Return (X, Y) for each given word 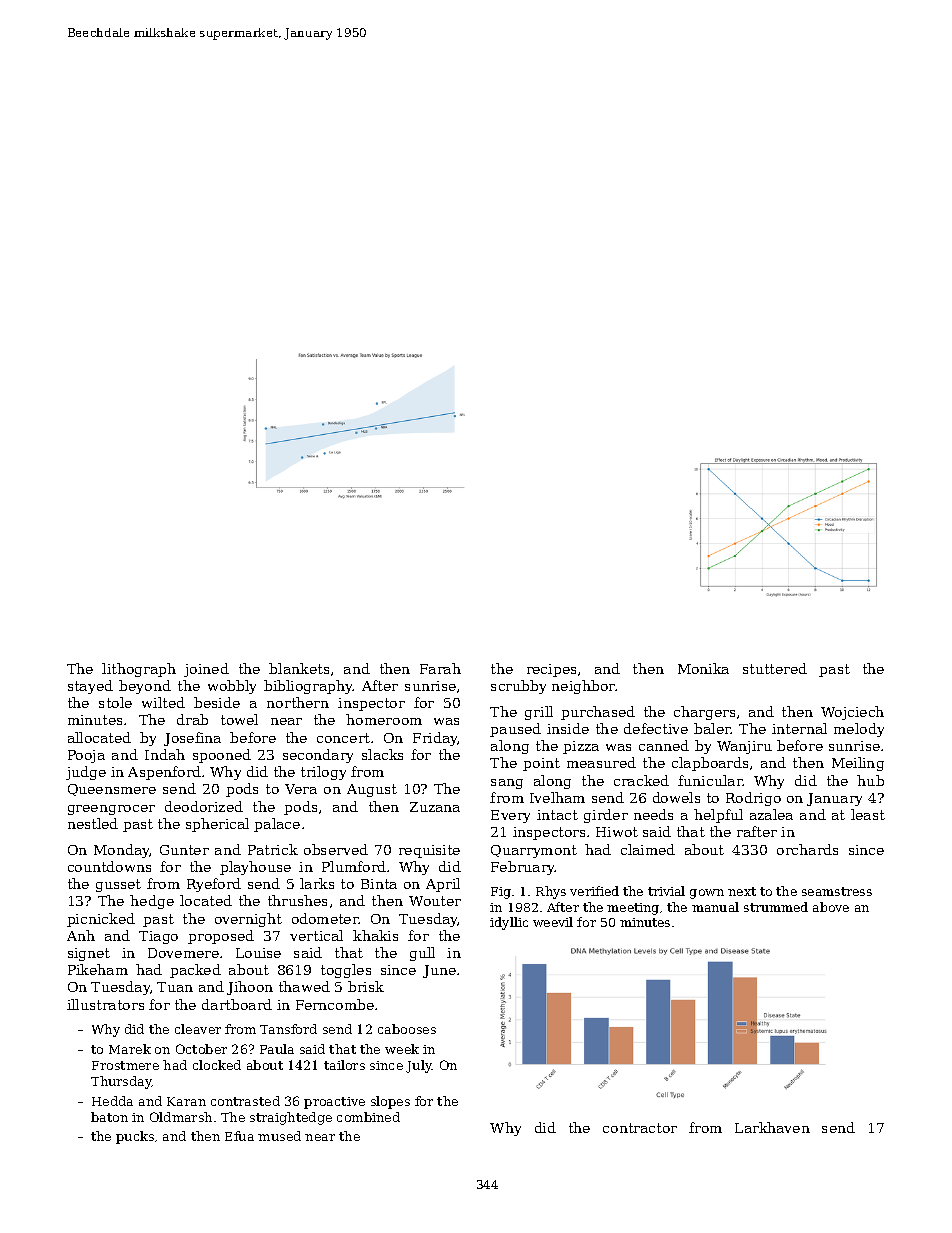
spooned (222, 756)
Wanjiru (744, 747)
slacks (382, 754)
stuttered (775, 668)
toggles (346, 971)
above (831, 907)
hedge (152, 902)
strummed (776, 907)
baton (109, 1117)
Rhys (551, 892)
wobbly (232, 687)
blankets (299, 668)
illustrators (105, 1004)
